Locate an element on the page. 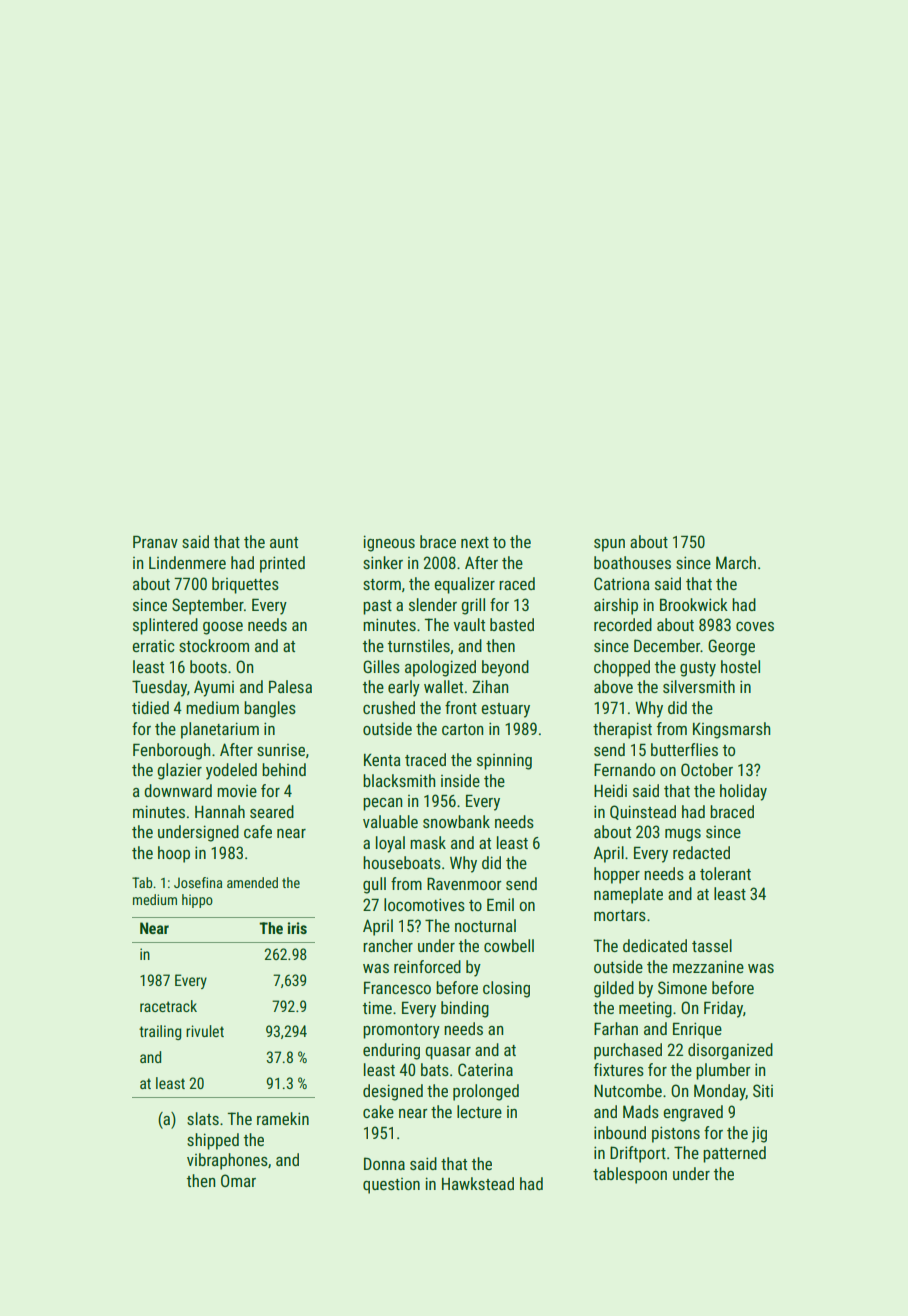 The width and height of the page is (908, 1316). past is located at coordinates (377, 607).
